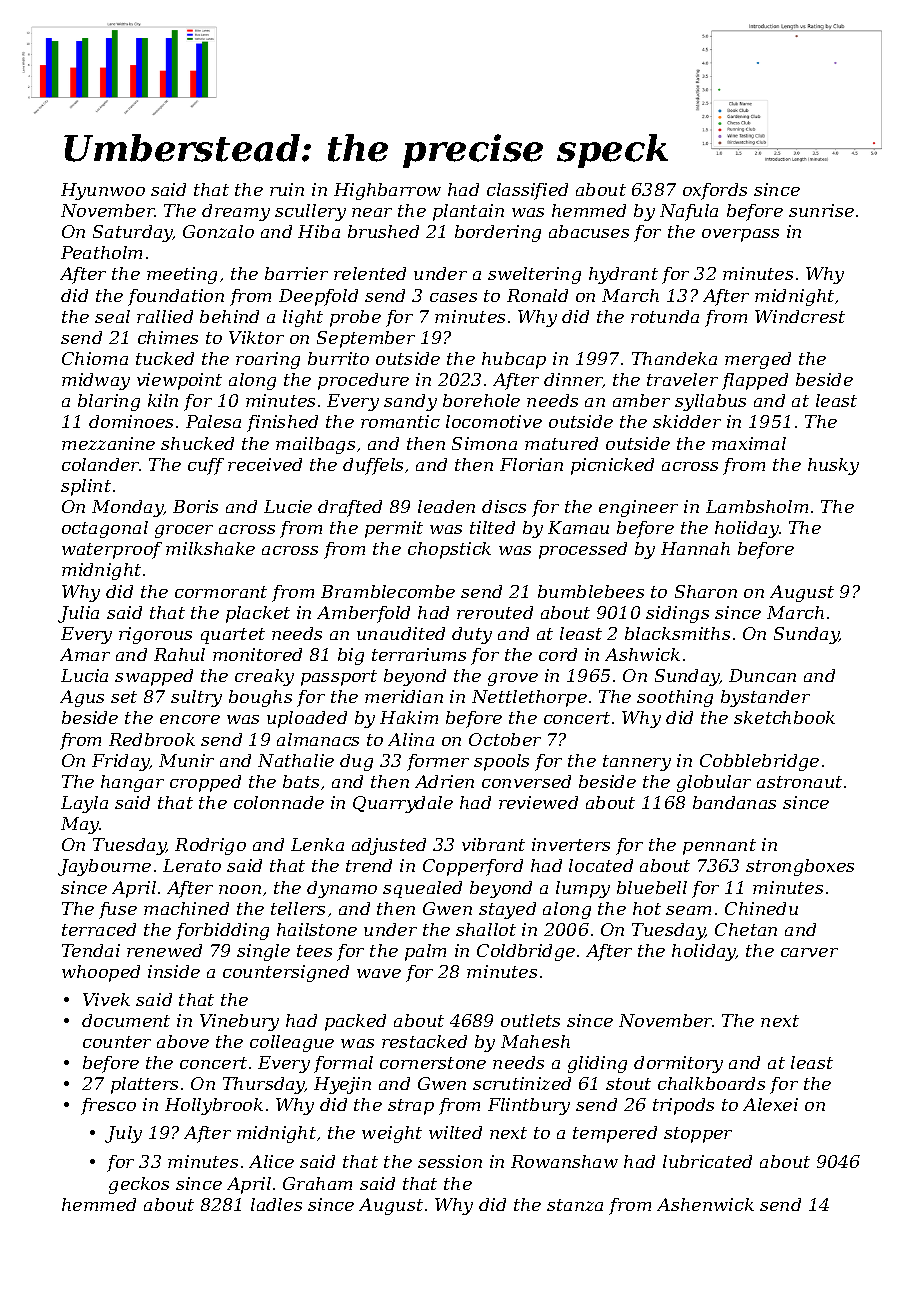 This screenshot has width=924, height=1311. Describe the element at coordinates (356, 762) in the screenshot. I see `dug` at that location.
